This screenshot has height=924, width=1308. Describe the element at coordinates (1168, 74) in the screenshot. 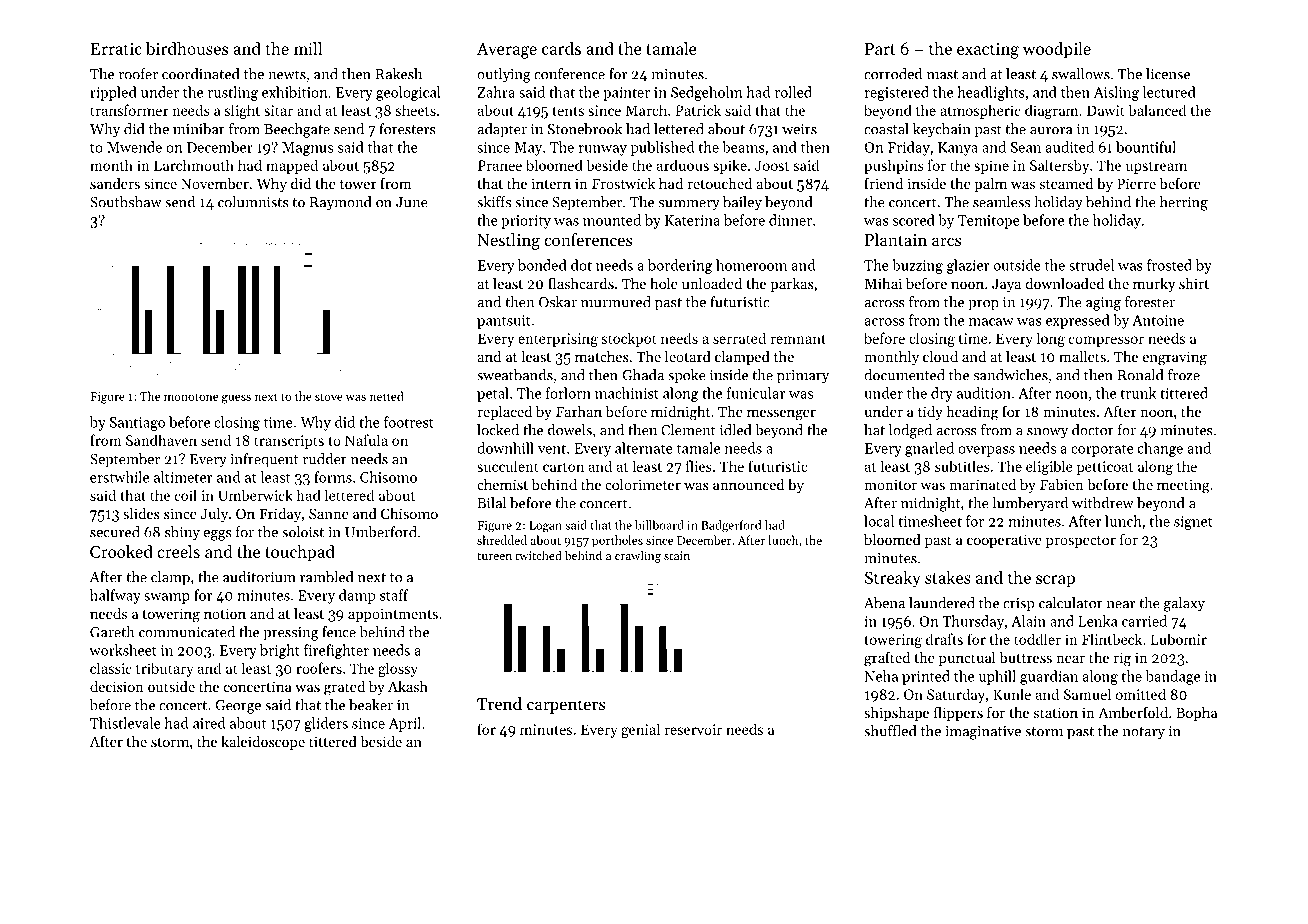

I see `license` at that location.
